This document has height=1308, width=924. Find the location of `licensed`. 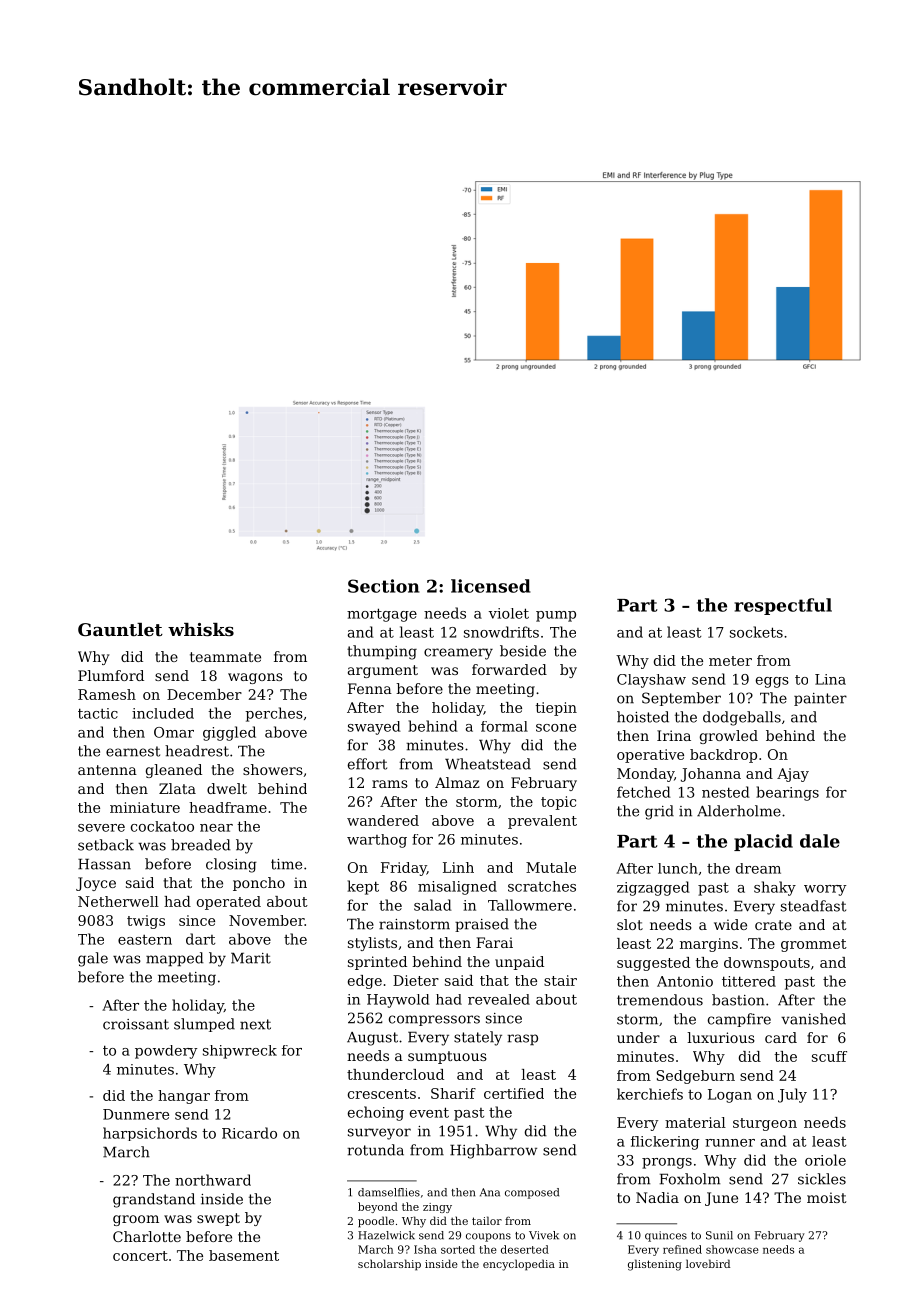

licensed is located at coordinates (491, 586).
